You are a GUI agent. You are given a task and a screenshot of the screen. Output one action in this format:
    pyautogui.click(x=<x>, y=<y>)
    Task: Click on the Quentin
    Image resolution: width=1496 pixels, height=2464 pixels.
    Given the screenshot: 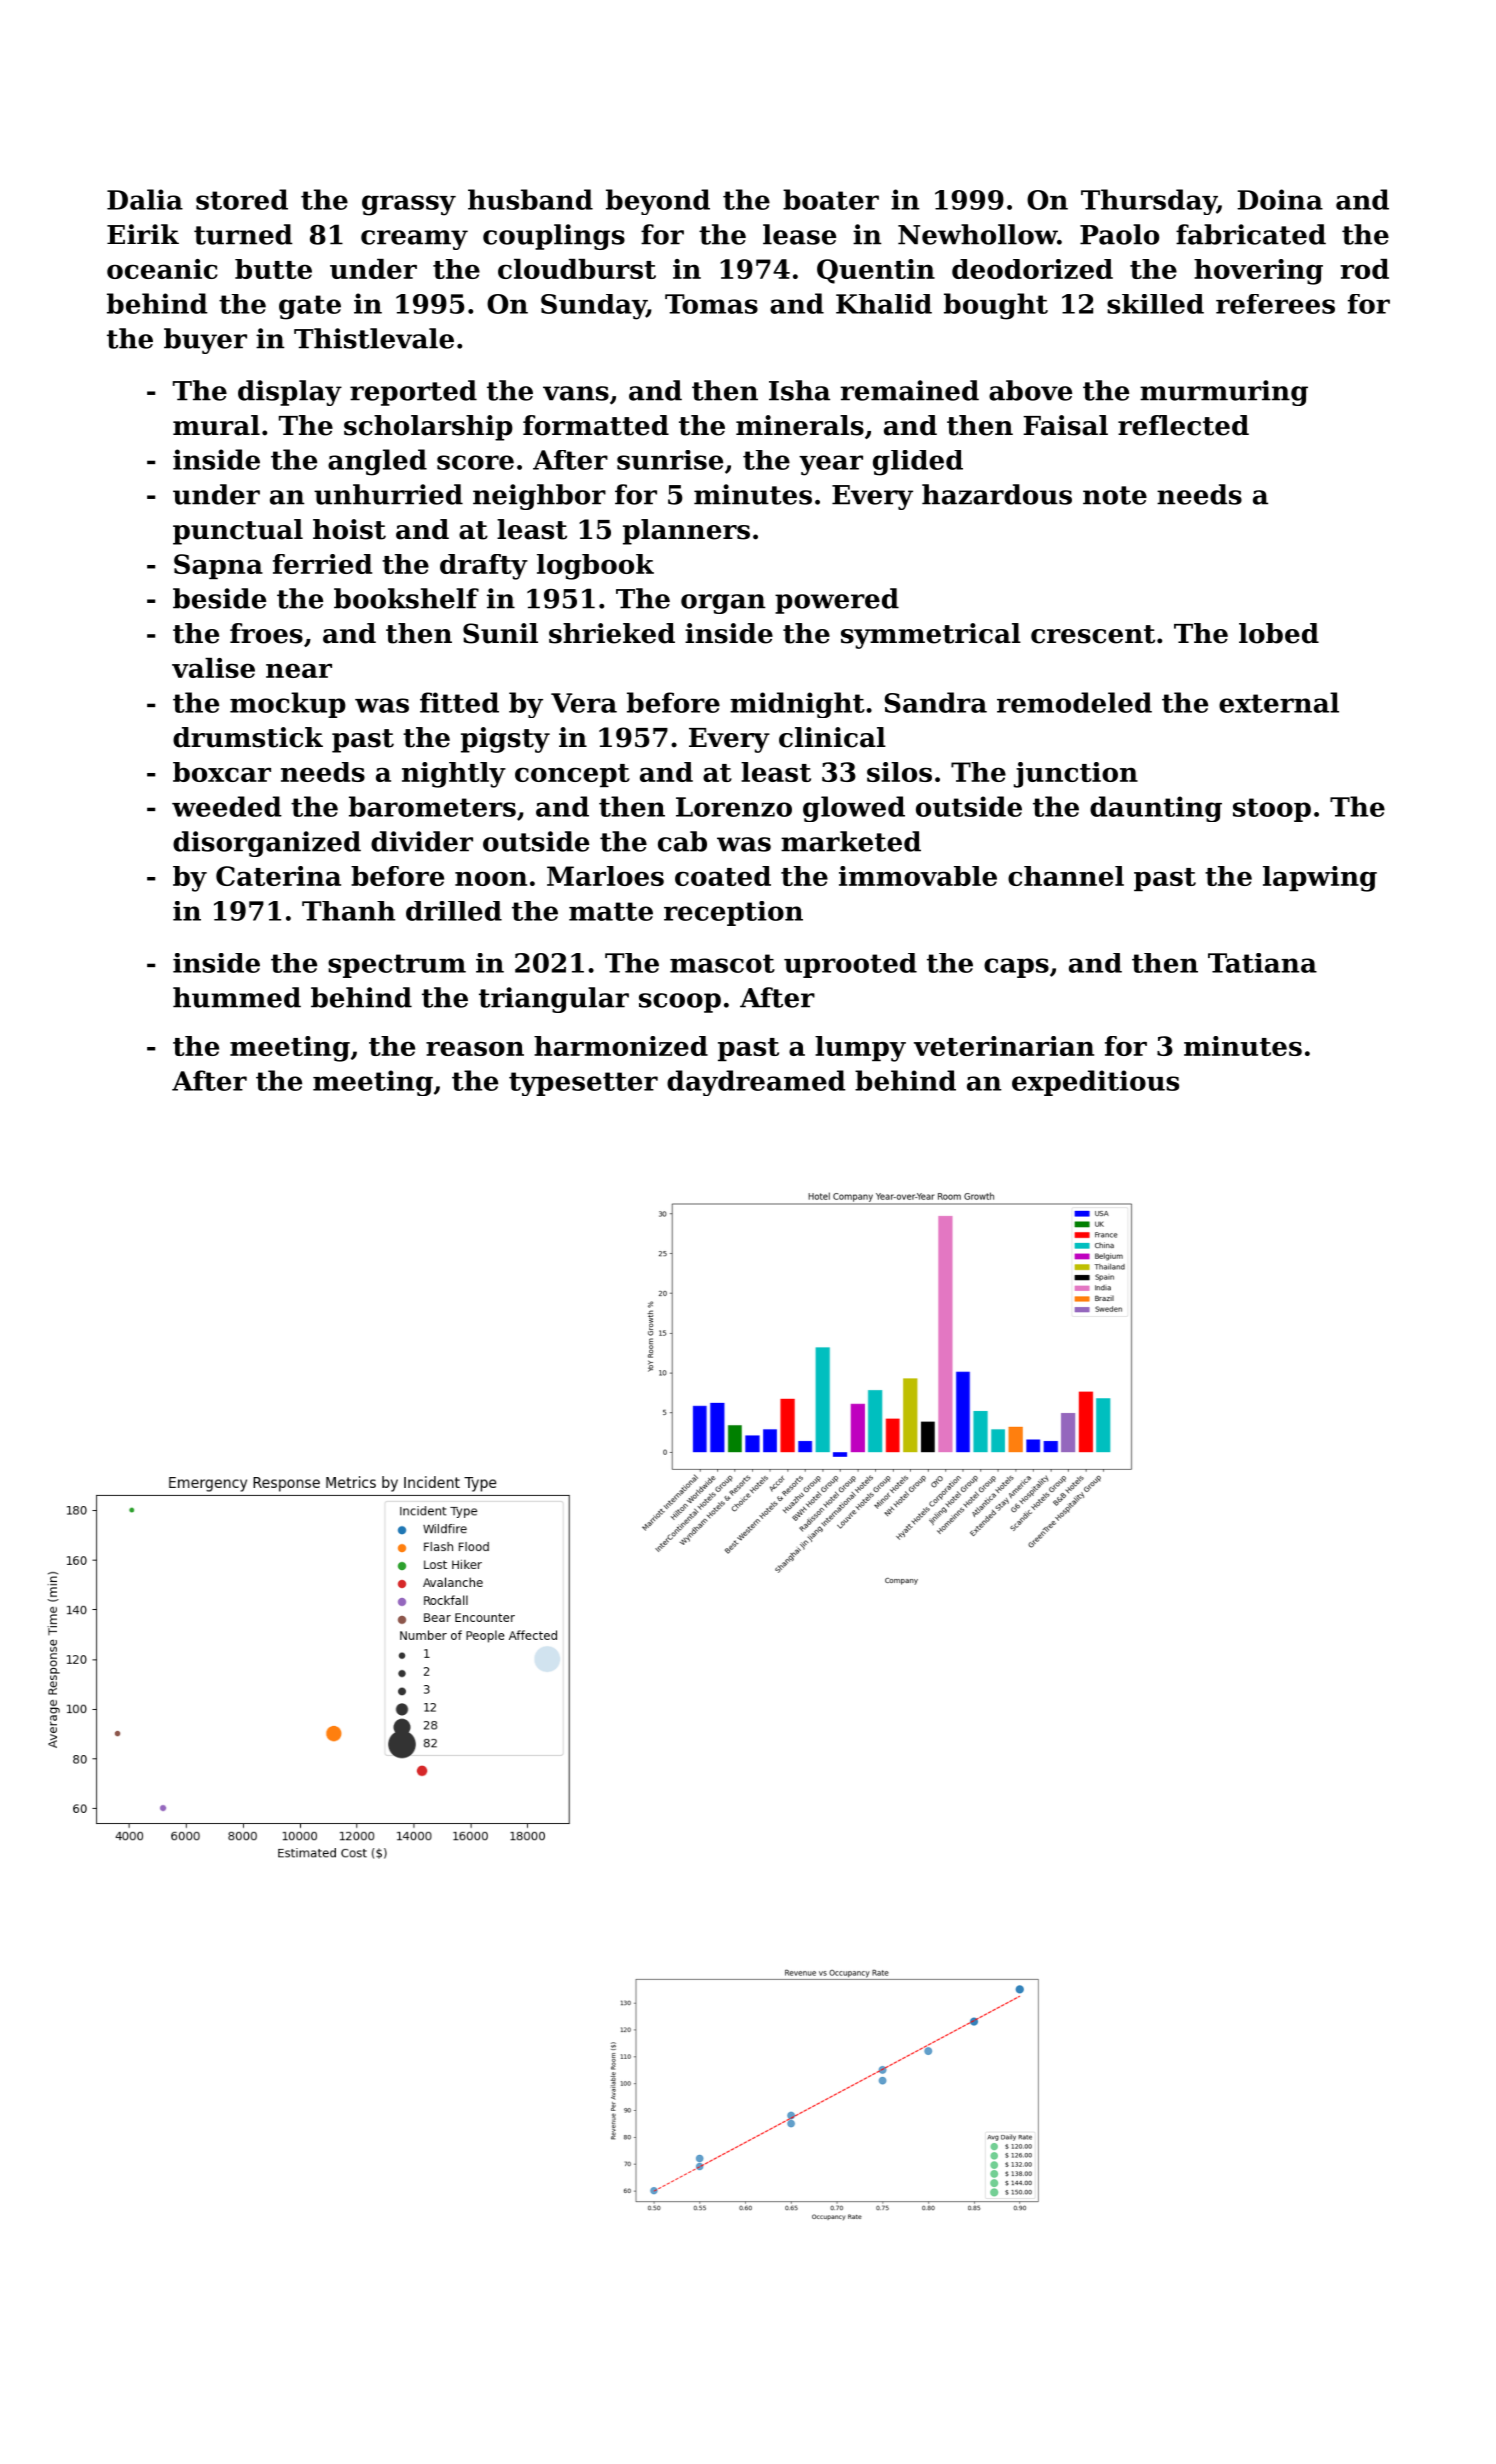 What is the action you would take?
    pyautogui.click(x=876, y=271)
